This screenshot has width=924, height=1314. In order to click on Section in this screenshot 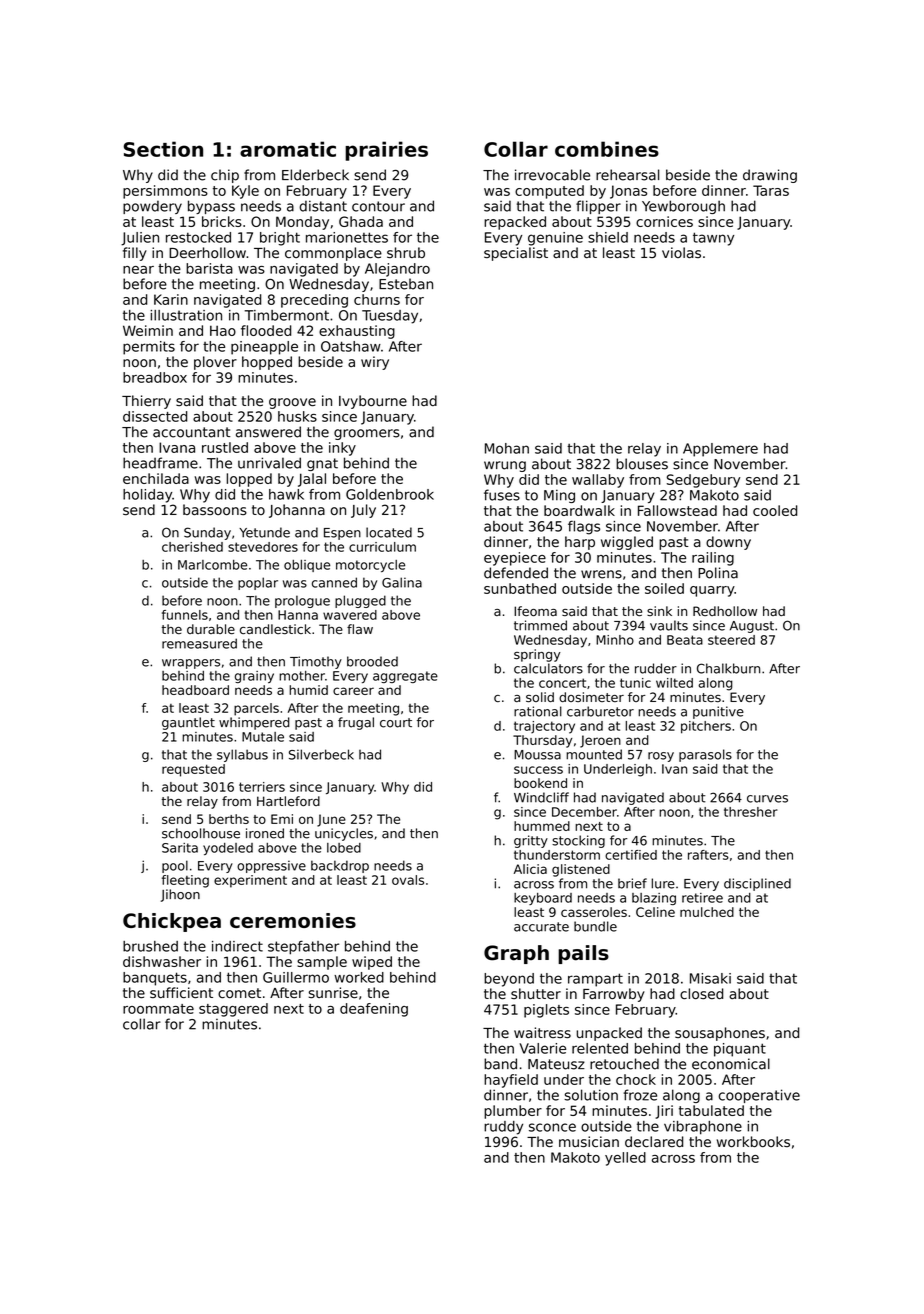, I will do `click(163, 149)`.
